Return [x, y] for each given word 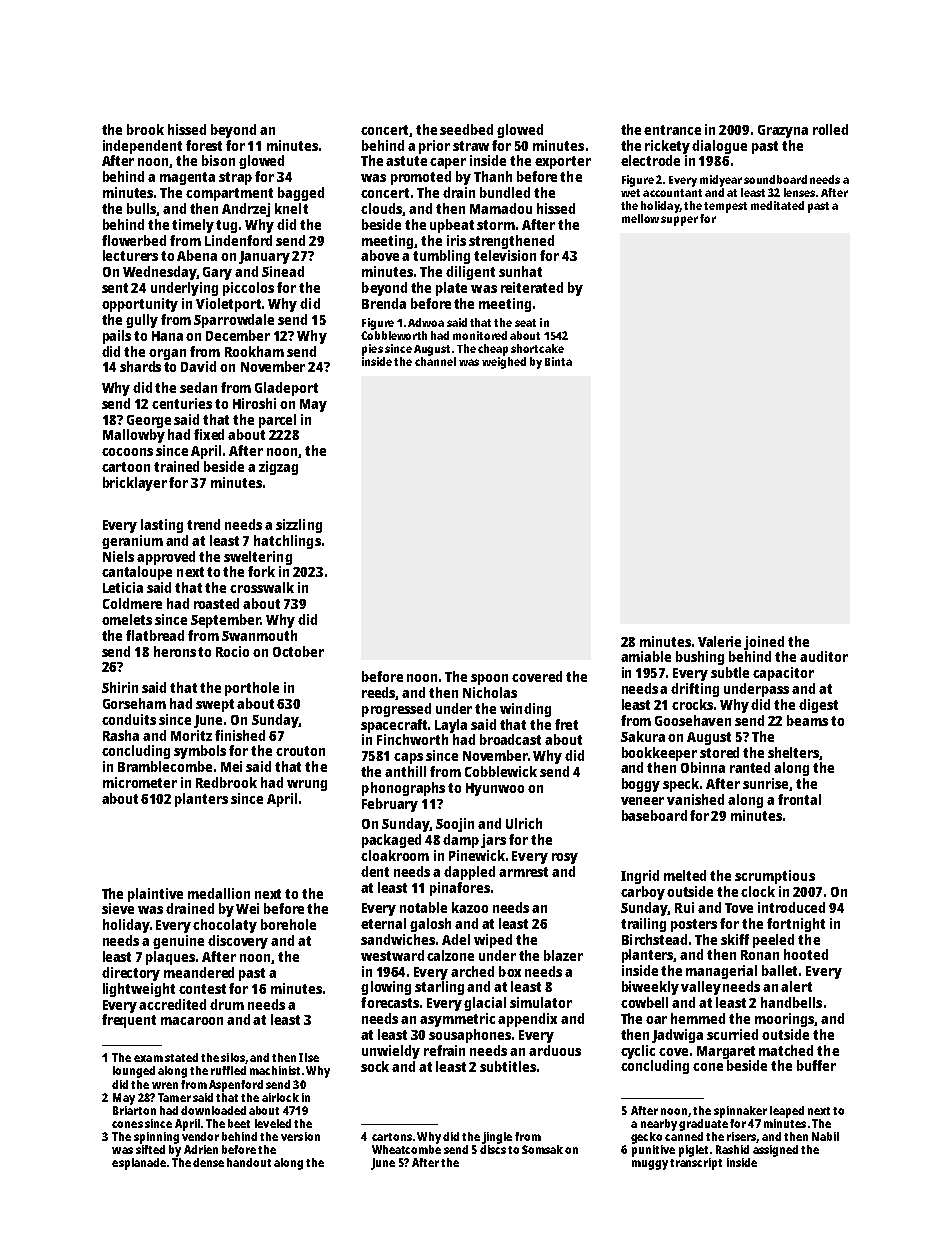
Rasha [121, 735]
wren [165, 1085]
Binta [558, 361]
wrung [307, 785]
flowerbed [134, 240]
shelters [793, 752]
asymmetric [457, 1020]
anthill [405, 771]
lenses [799, 192]
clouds [382, 209]
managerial [721, 972]
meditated [777, 205]
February [390, 805]
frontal [799, 799]
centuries [182, 403]
